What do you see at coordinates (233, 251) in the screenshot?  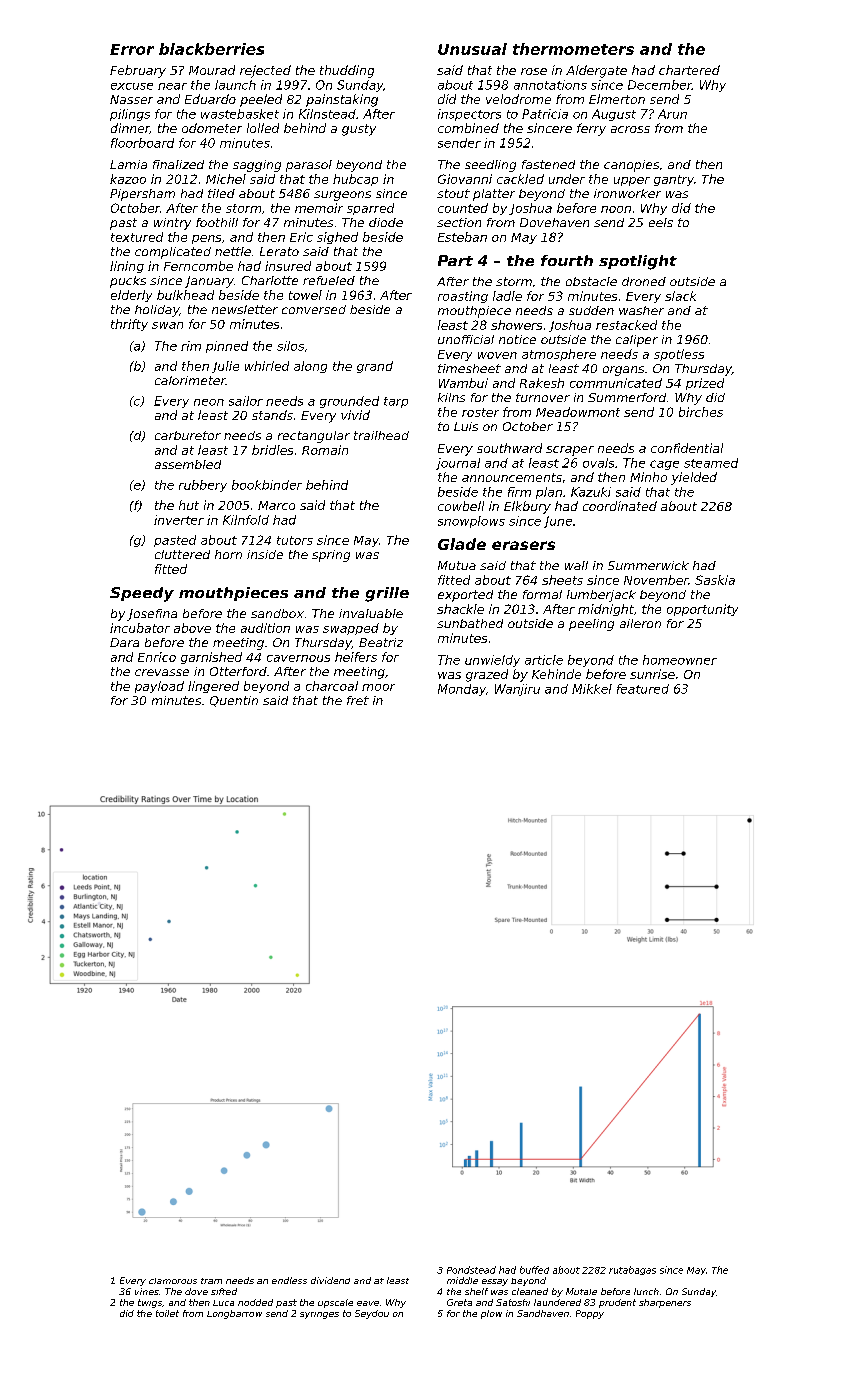 I see `nettle` at bounding box center [233, 251].
